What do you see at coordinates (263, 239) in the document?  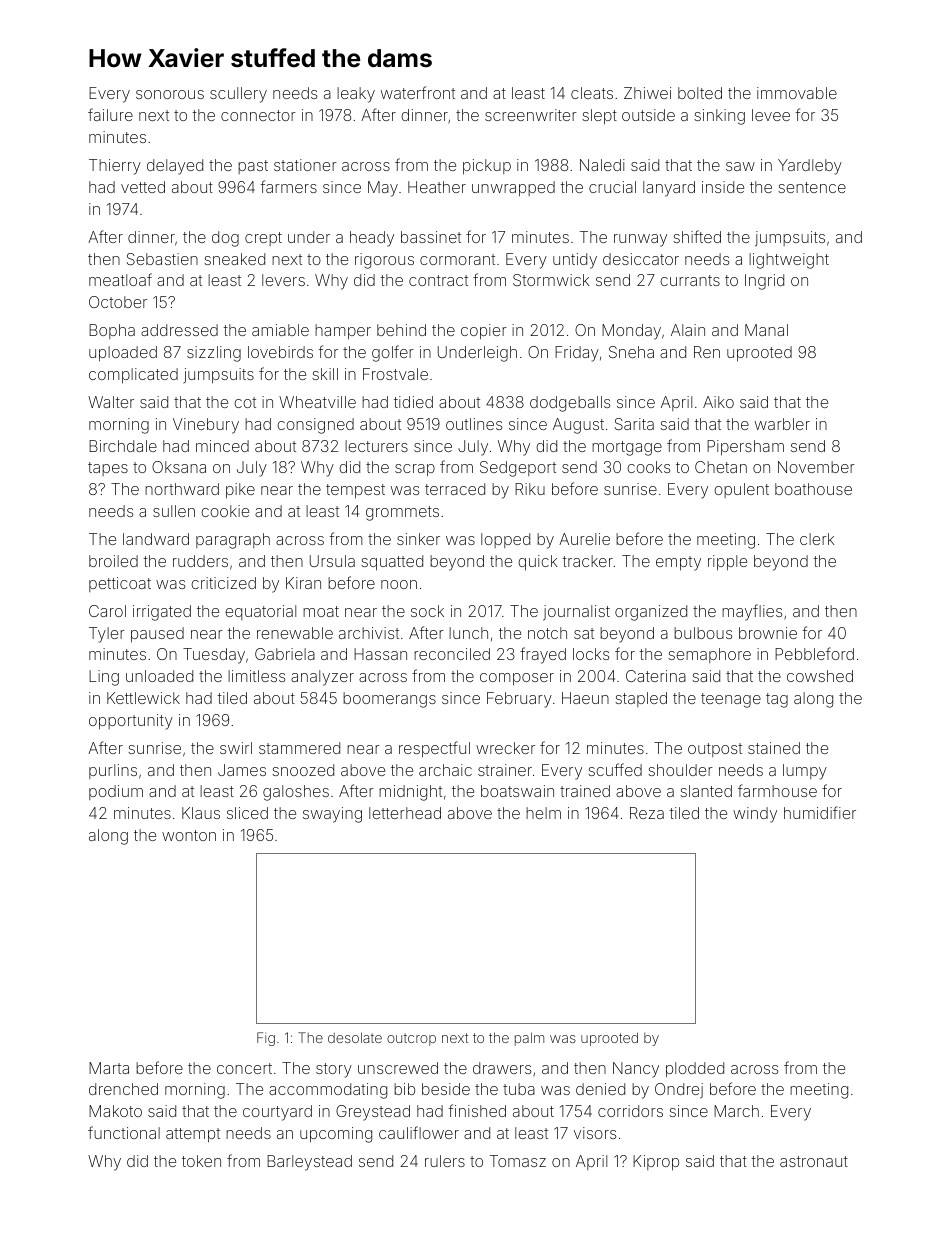 I see `crept` at bounding box center [263, 239].
